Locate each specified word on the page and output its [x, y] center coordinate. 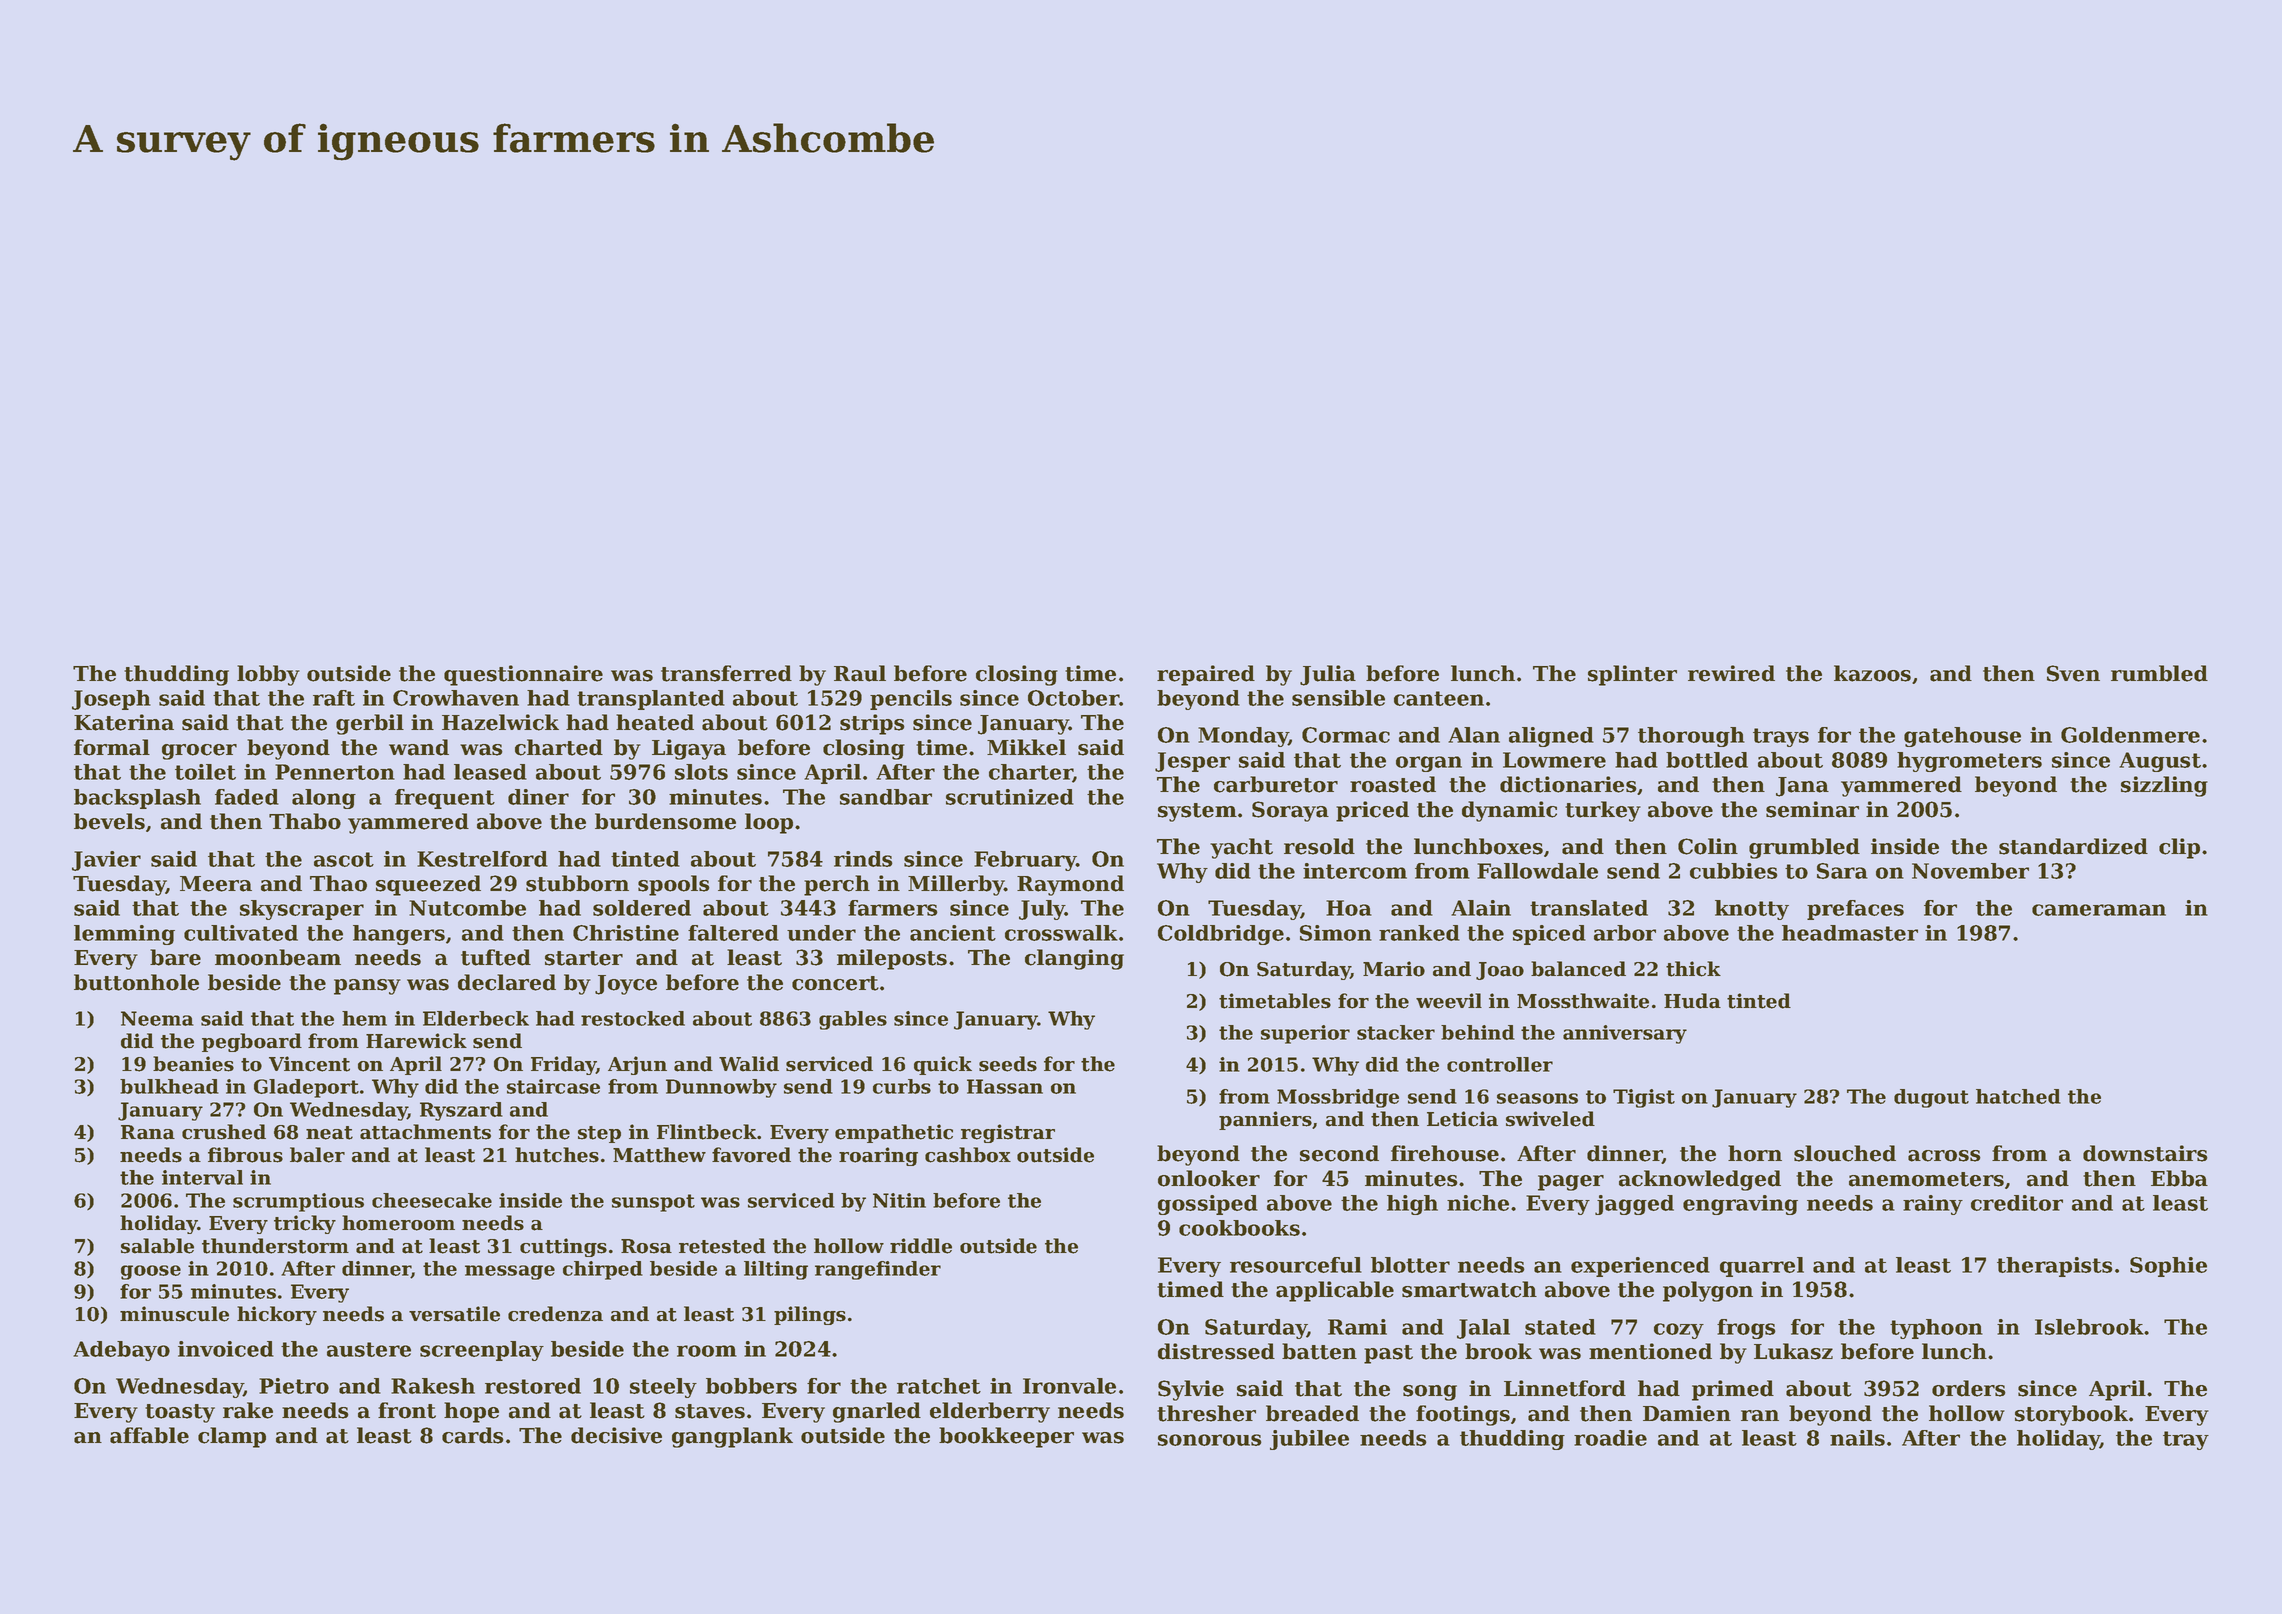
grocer [199, 752]
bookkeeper [1006, 1437]
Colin [1708, 846]
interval [202, 1177]
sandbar [886, 797]
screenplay [482, 1351]
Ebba [2179, 1178]
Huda [1692, 1001]
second [1339, 1153]
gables [853, 1020]
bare [175, 957]
